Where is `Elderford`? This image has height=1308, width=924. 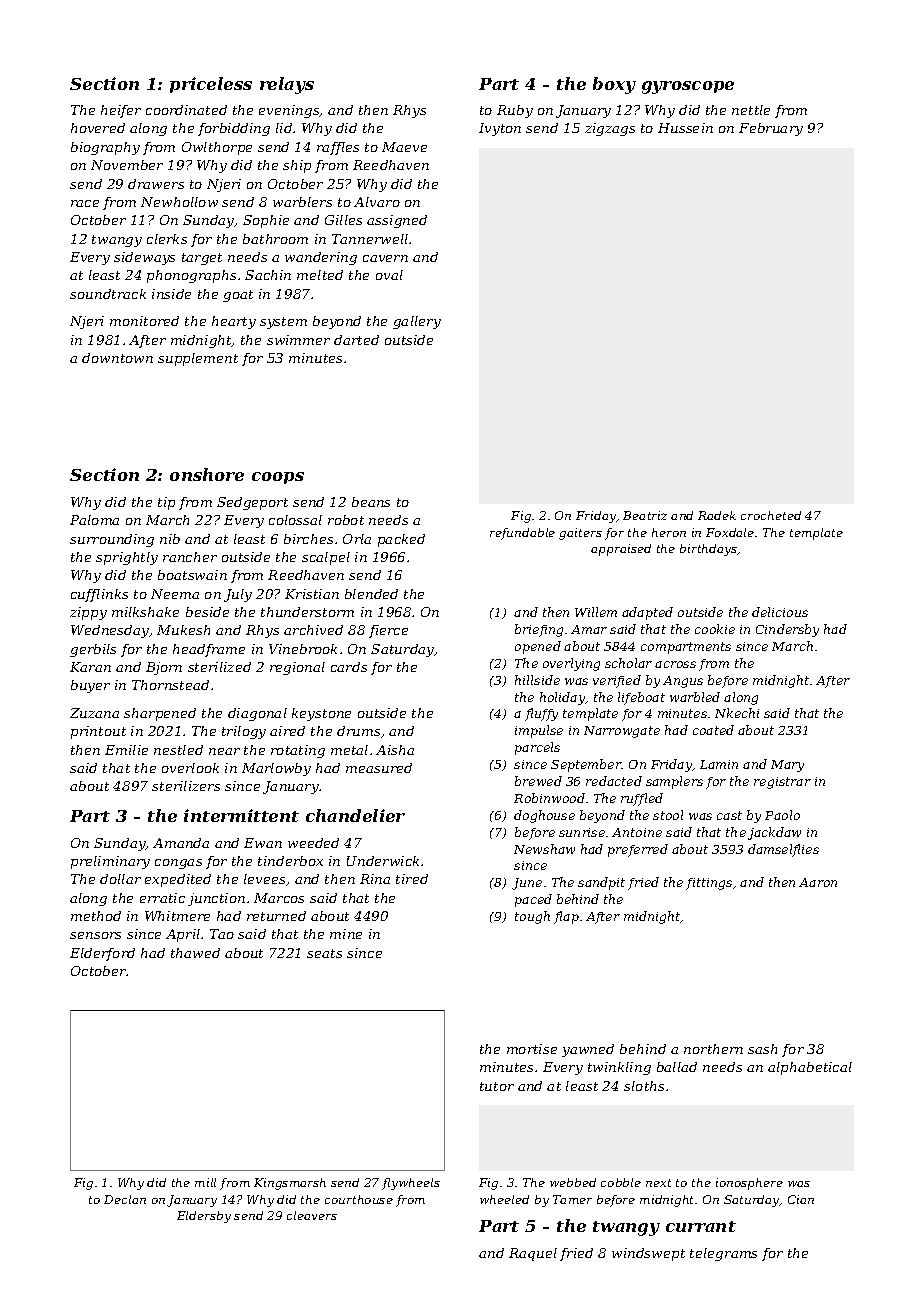
Elderford is located at coordinates (102, 954).
